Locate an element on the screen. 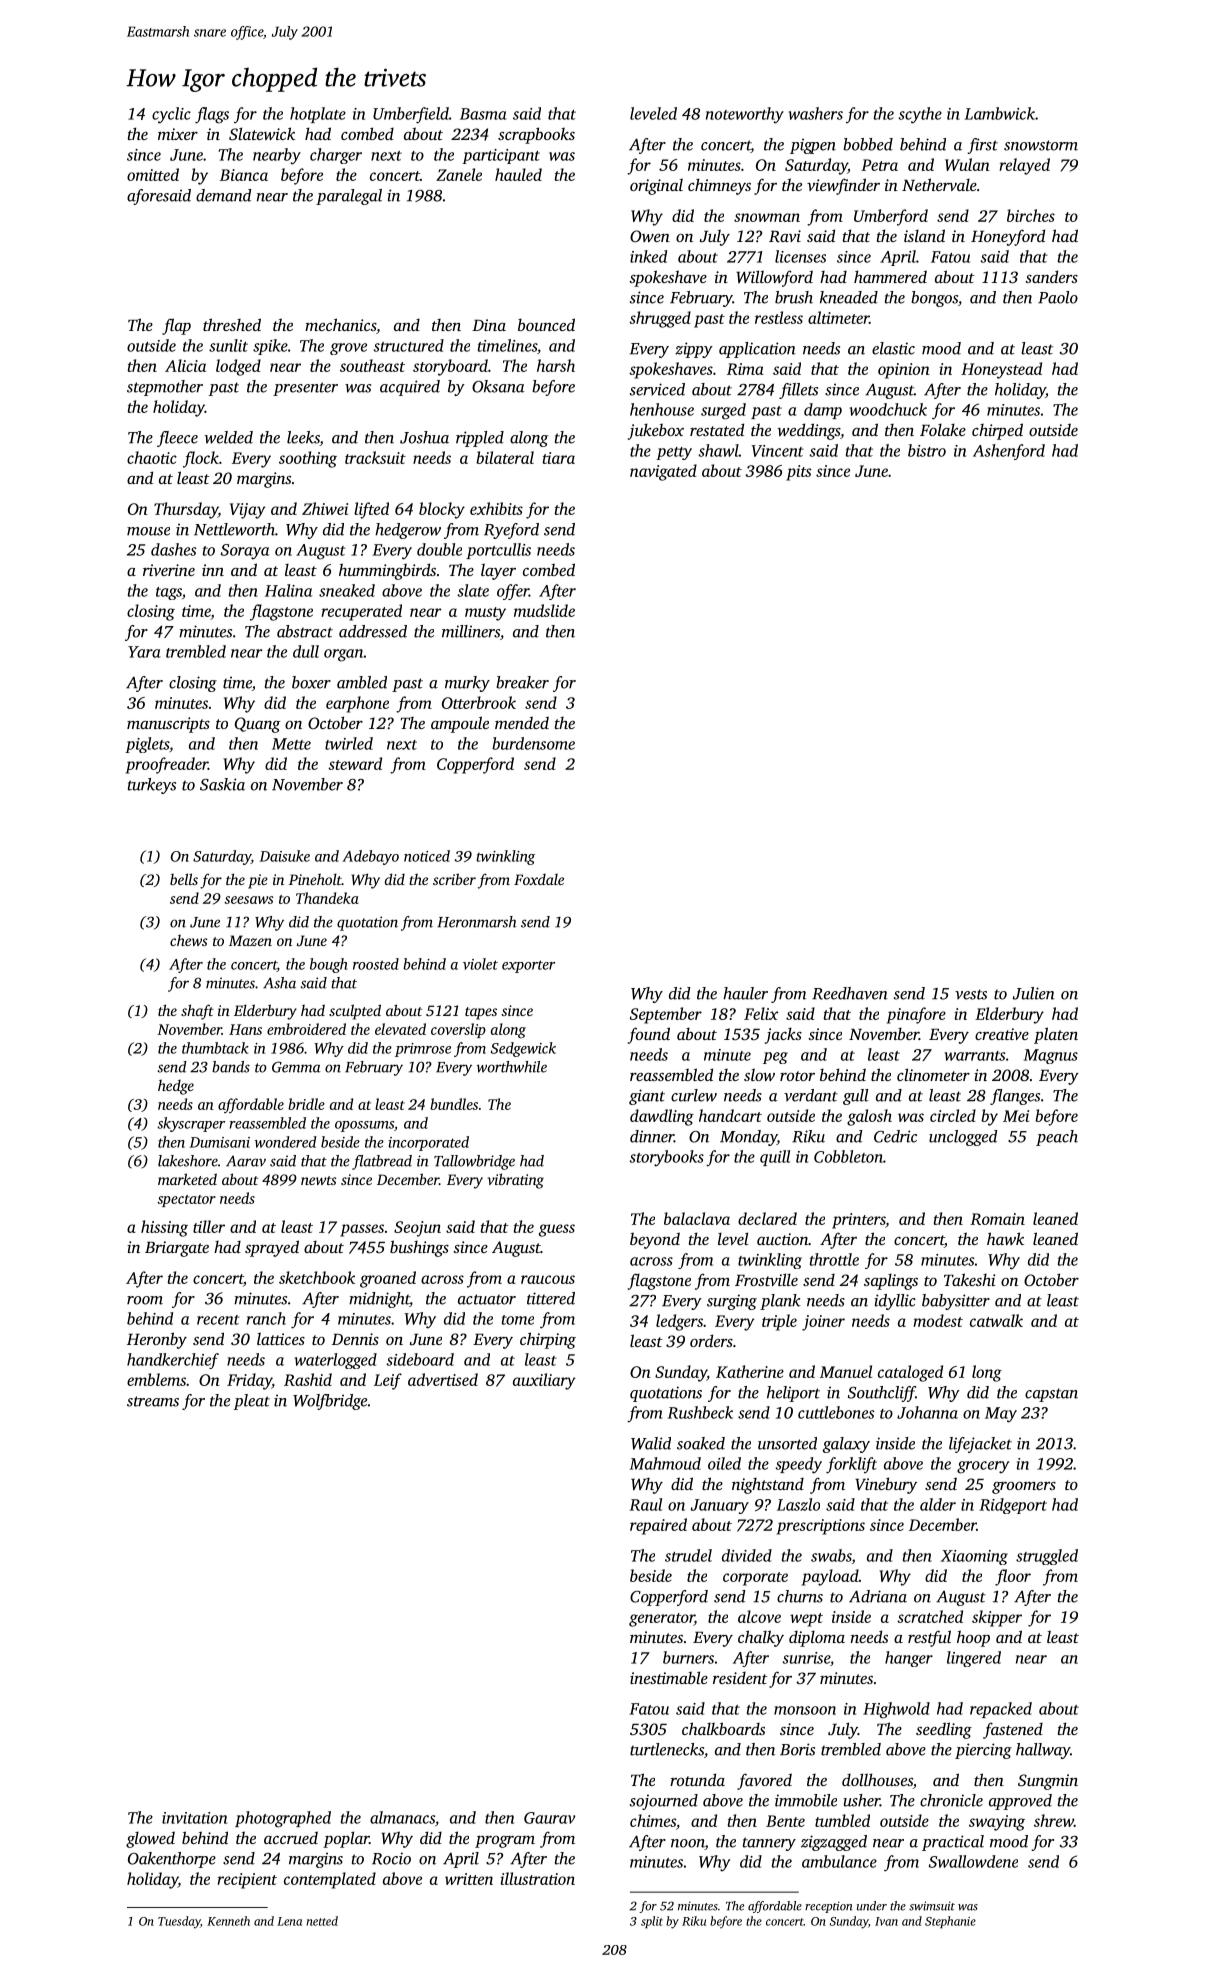  mechanics is located at coordinates (340, 324).
